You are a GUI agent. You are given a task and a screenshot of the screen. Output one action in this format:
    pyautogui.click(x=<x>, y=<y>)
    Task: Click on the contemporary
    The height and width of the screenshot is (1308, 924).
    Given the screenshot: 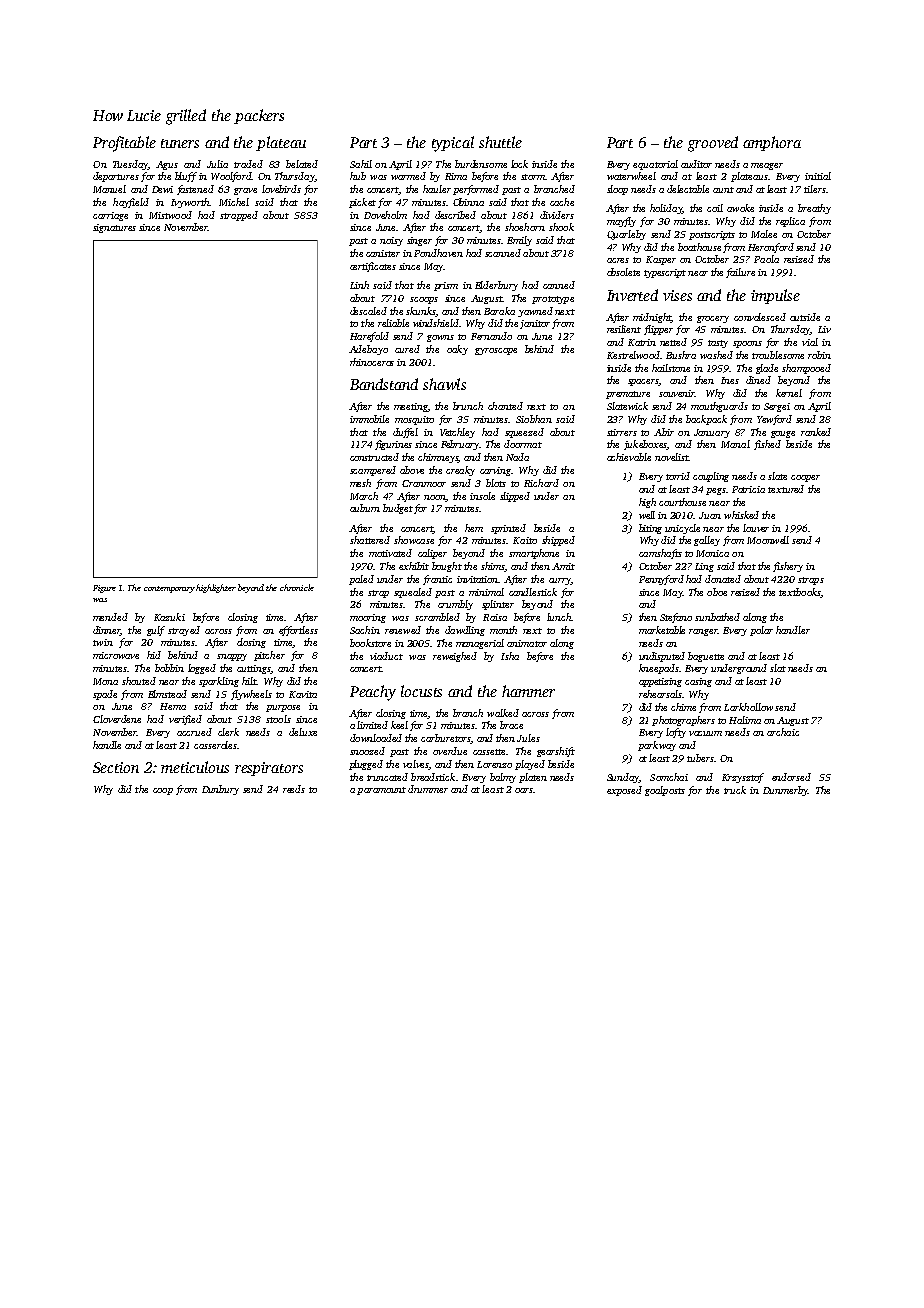 What is the action you would take?
    pyautogui.click(x=169, y=589)
